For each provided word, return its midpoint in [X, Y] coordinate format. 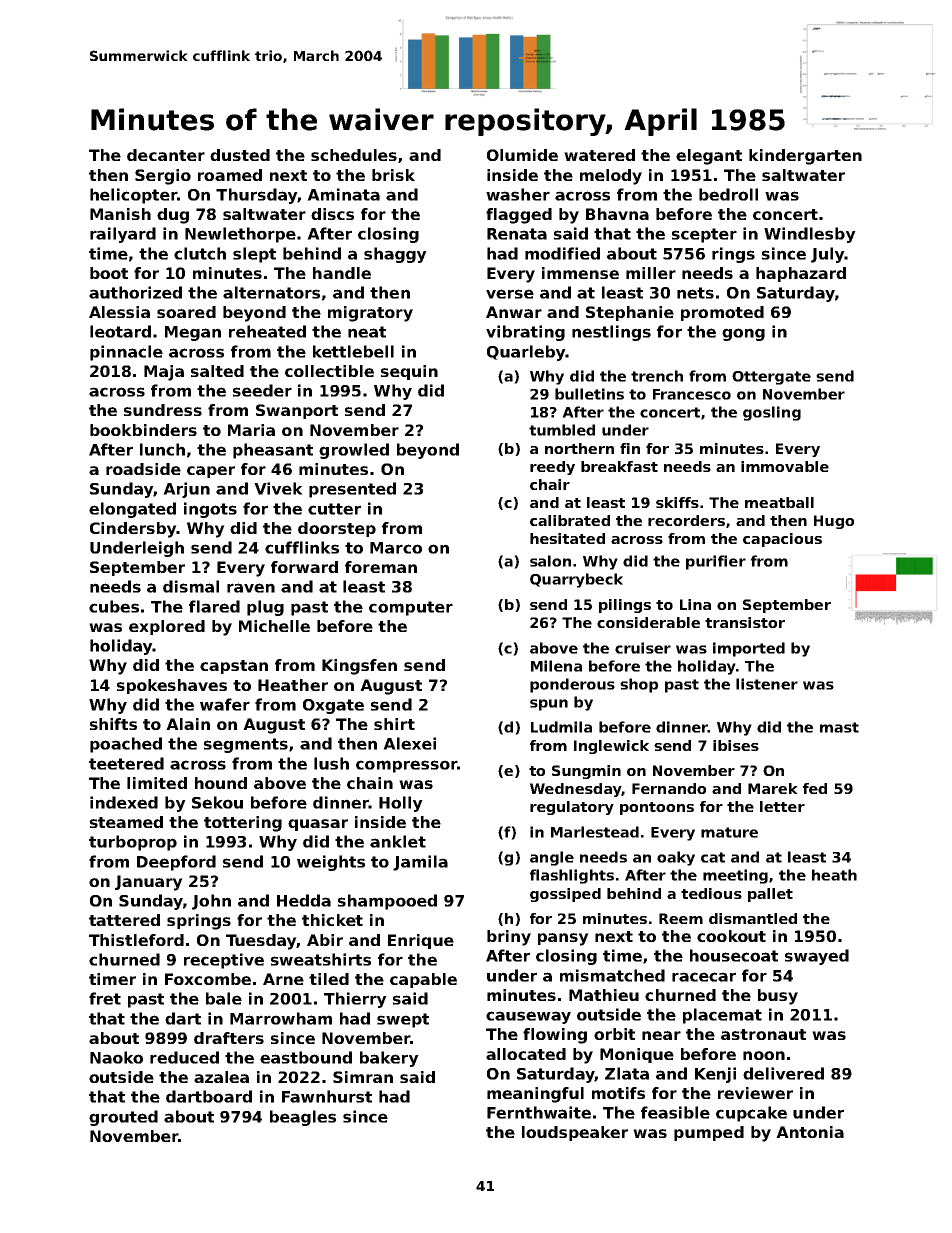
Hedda [304, 900]
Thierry [355, 1000]
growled [354, 451]
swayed [817, 957]
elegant [709, 157]
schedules [354, 155]
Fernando [669, 788]
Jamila [420, 863]
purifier [716, 562]
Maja [164, 373]
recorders [686, 520]
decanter [166, 155]
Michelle [274, 626]
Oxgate [333, 706]
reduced [184, 1057]
